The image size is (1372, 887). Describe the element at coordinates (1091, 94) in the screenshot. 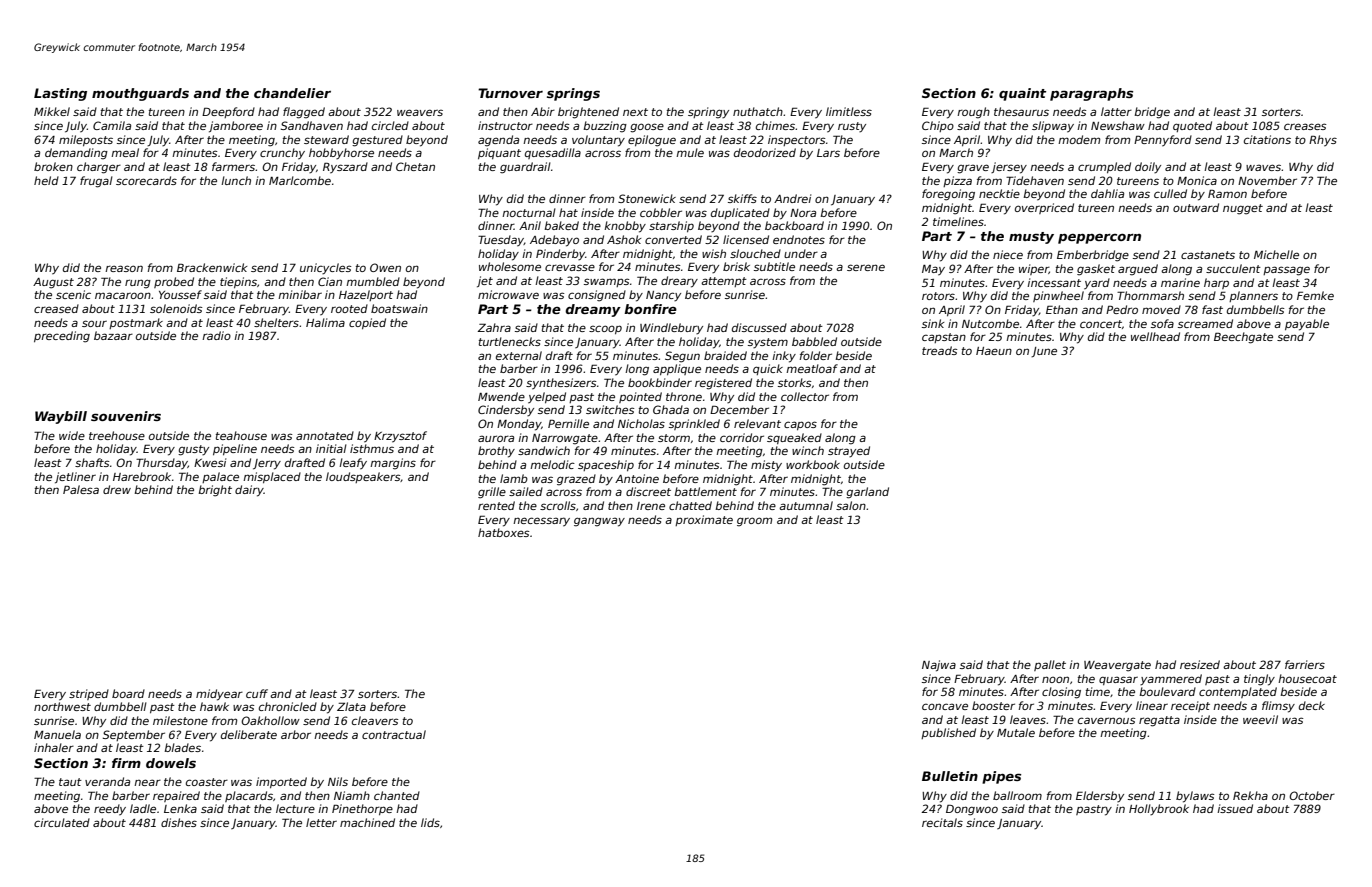

I see `paragraphs` at that location.
